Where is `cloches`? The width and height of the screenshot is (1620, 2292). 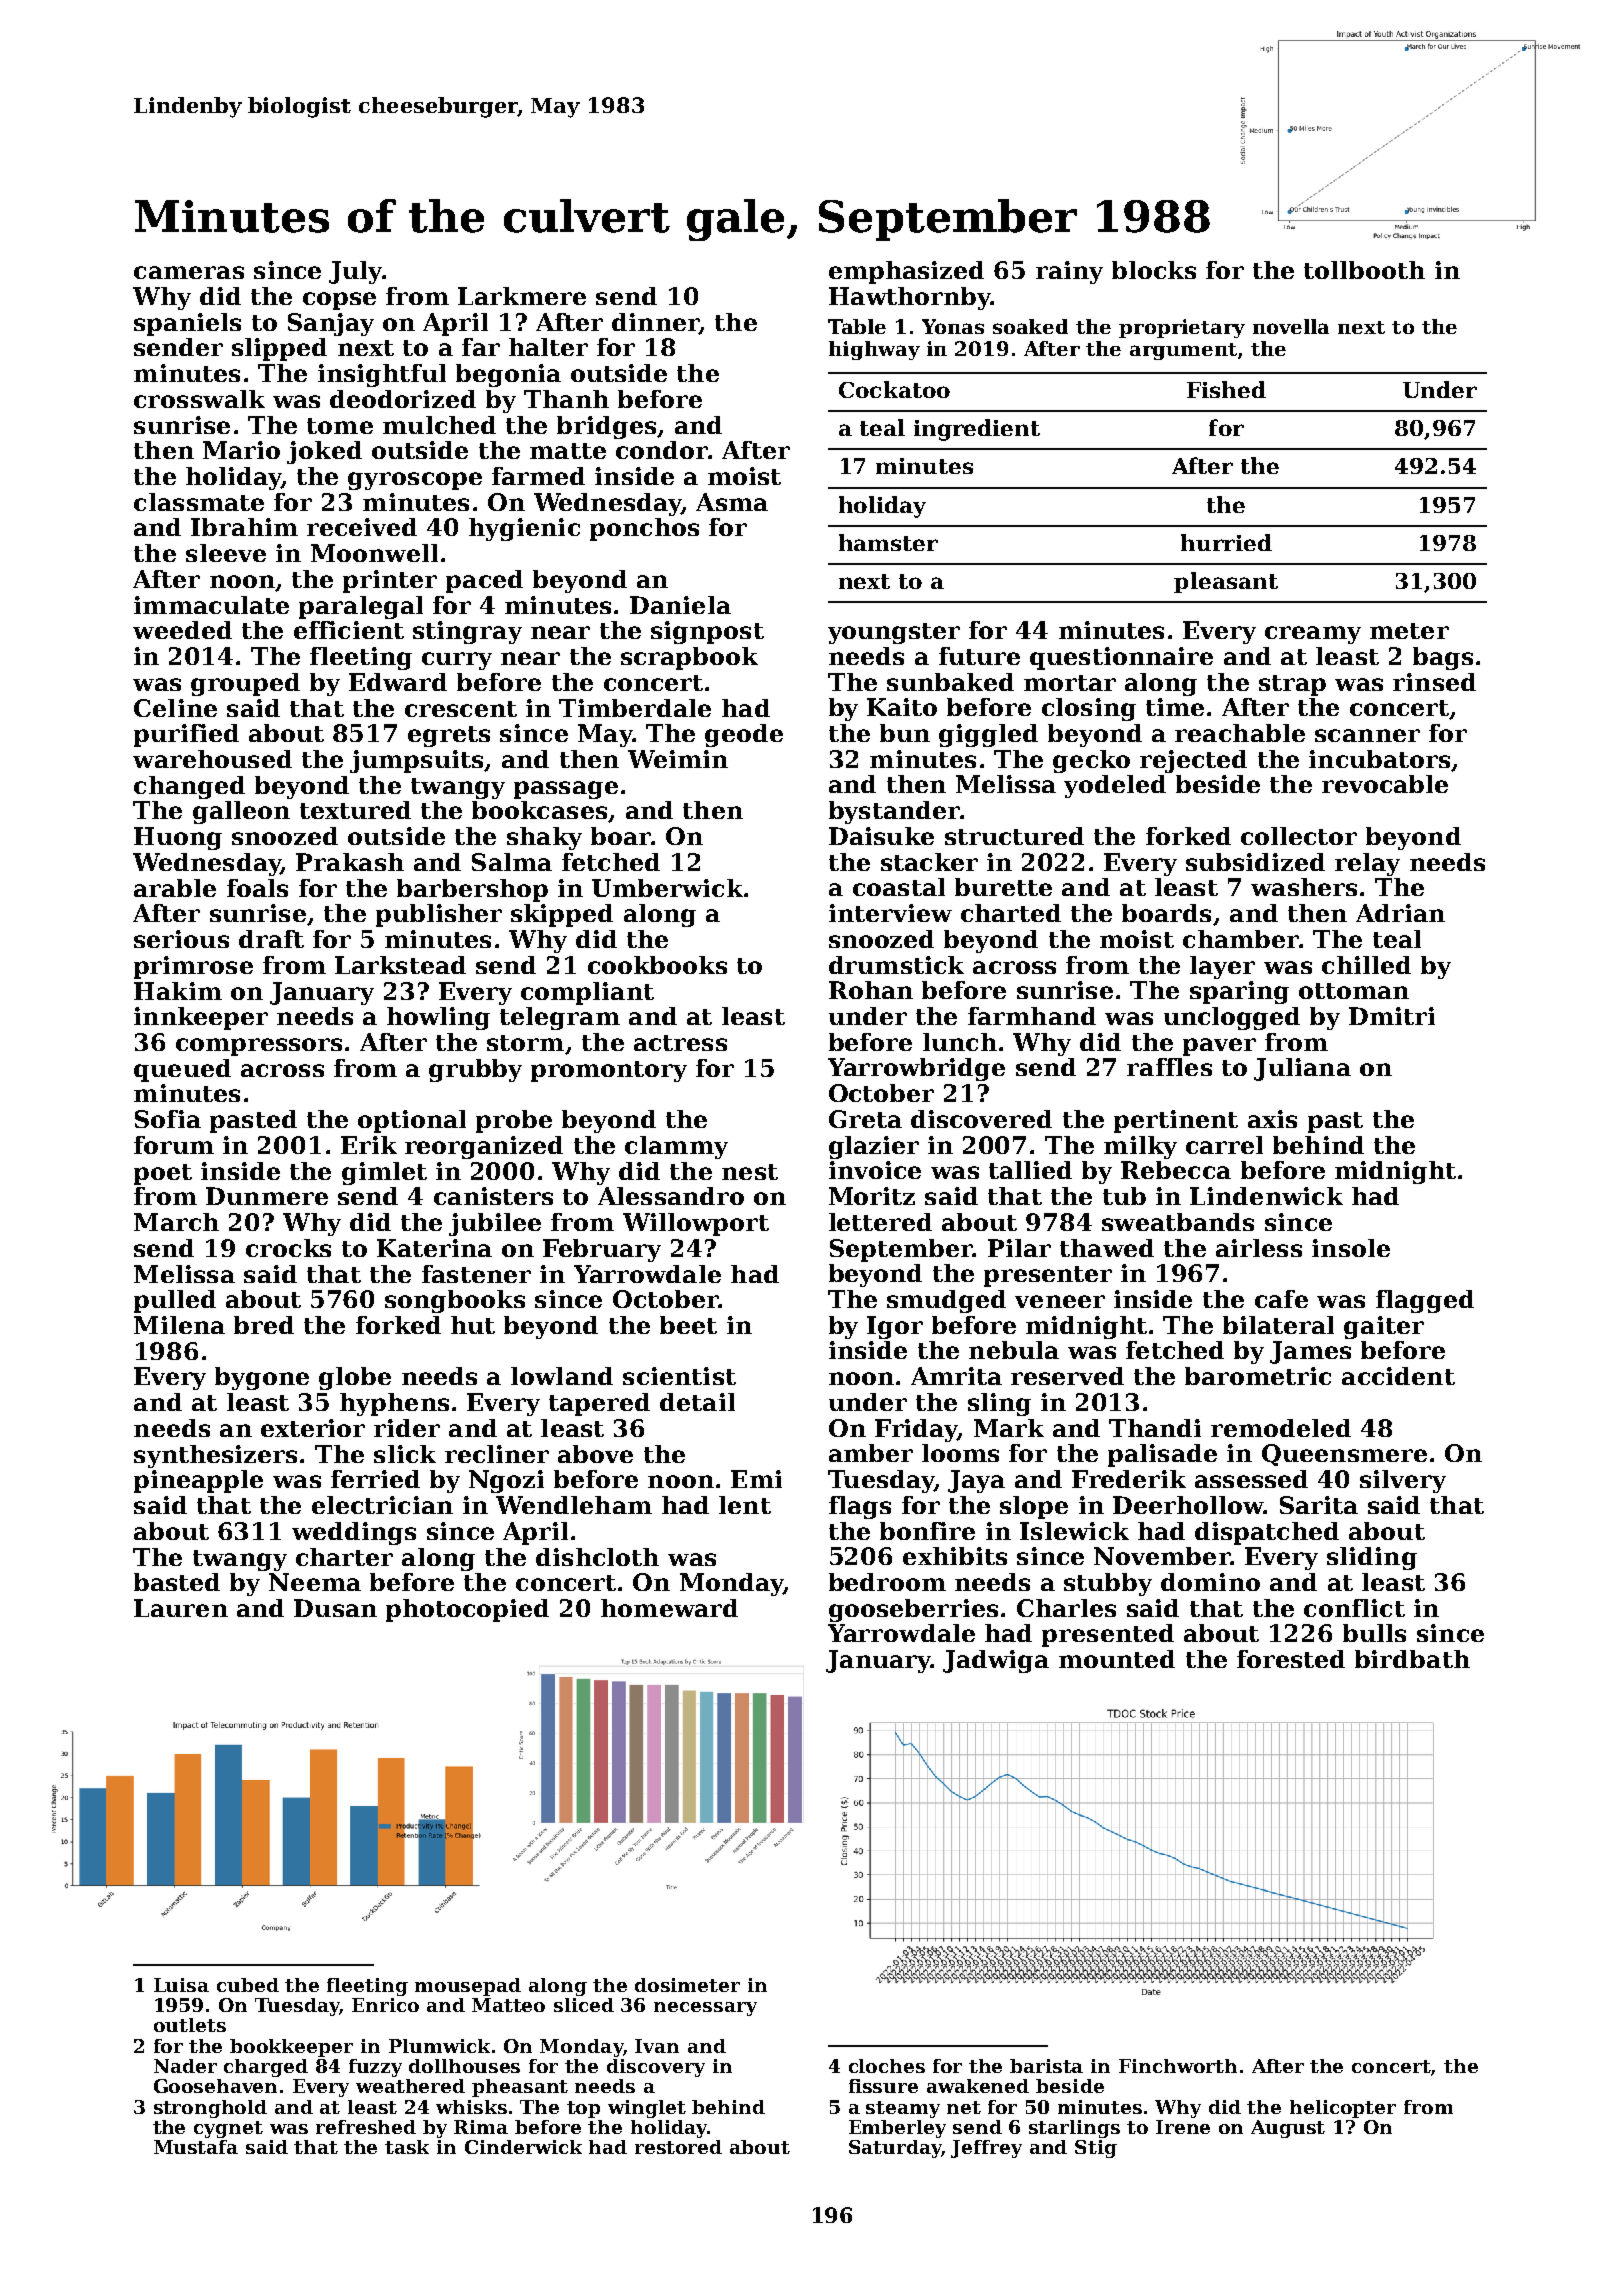 cloches is located at coordinates (887, 2066).
